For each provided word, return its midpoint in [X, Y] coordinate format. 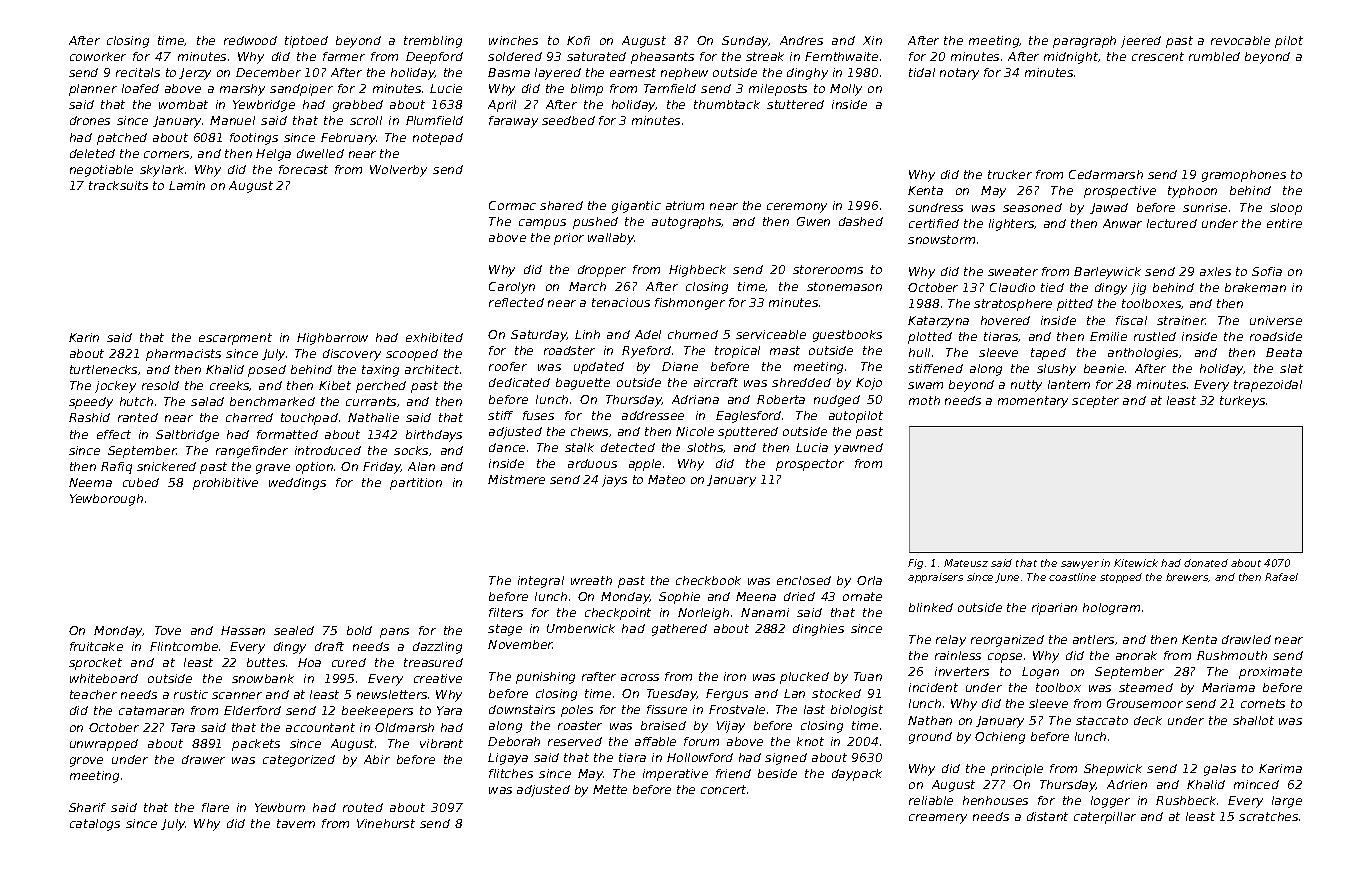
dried [799, 596]
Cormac [512, 205]
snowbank [263, 678]
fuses [538, 415]
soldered [515, 56]
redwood [250, 40]
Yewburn [280, 807]
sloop [1286, 209]
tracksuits [118, 185]
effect [114, 434]
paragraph [1084, 42]
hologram [1111, 609]
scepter [1095, 402]
